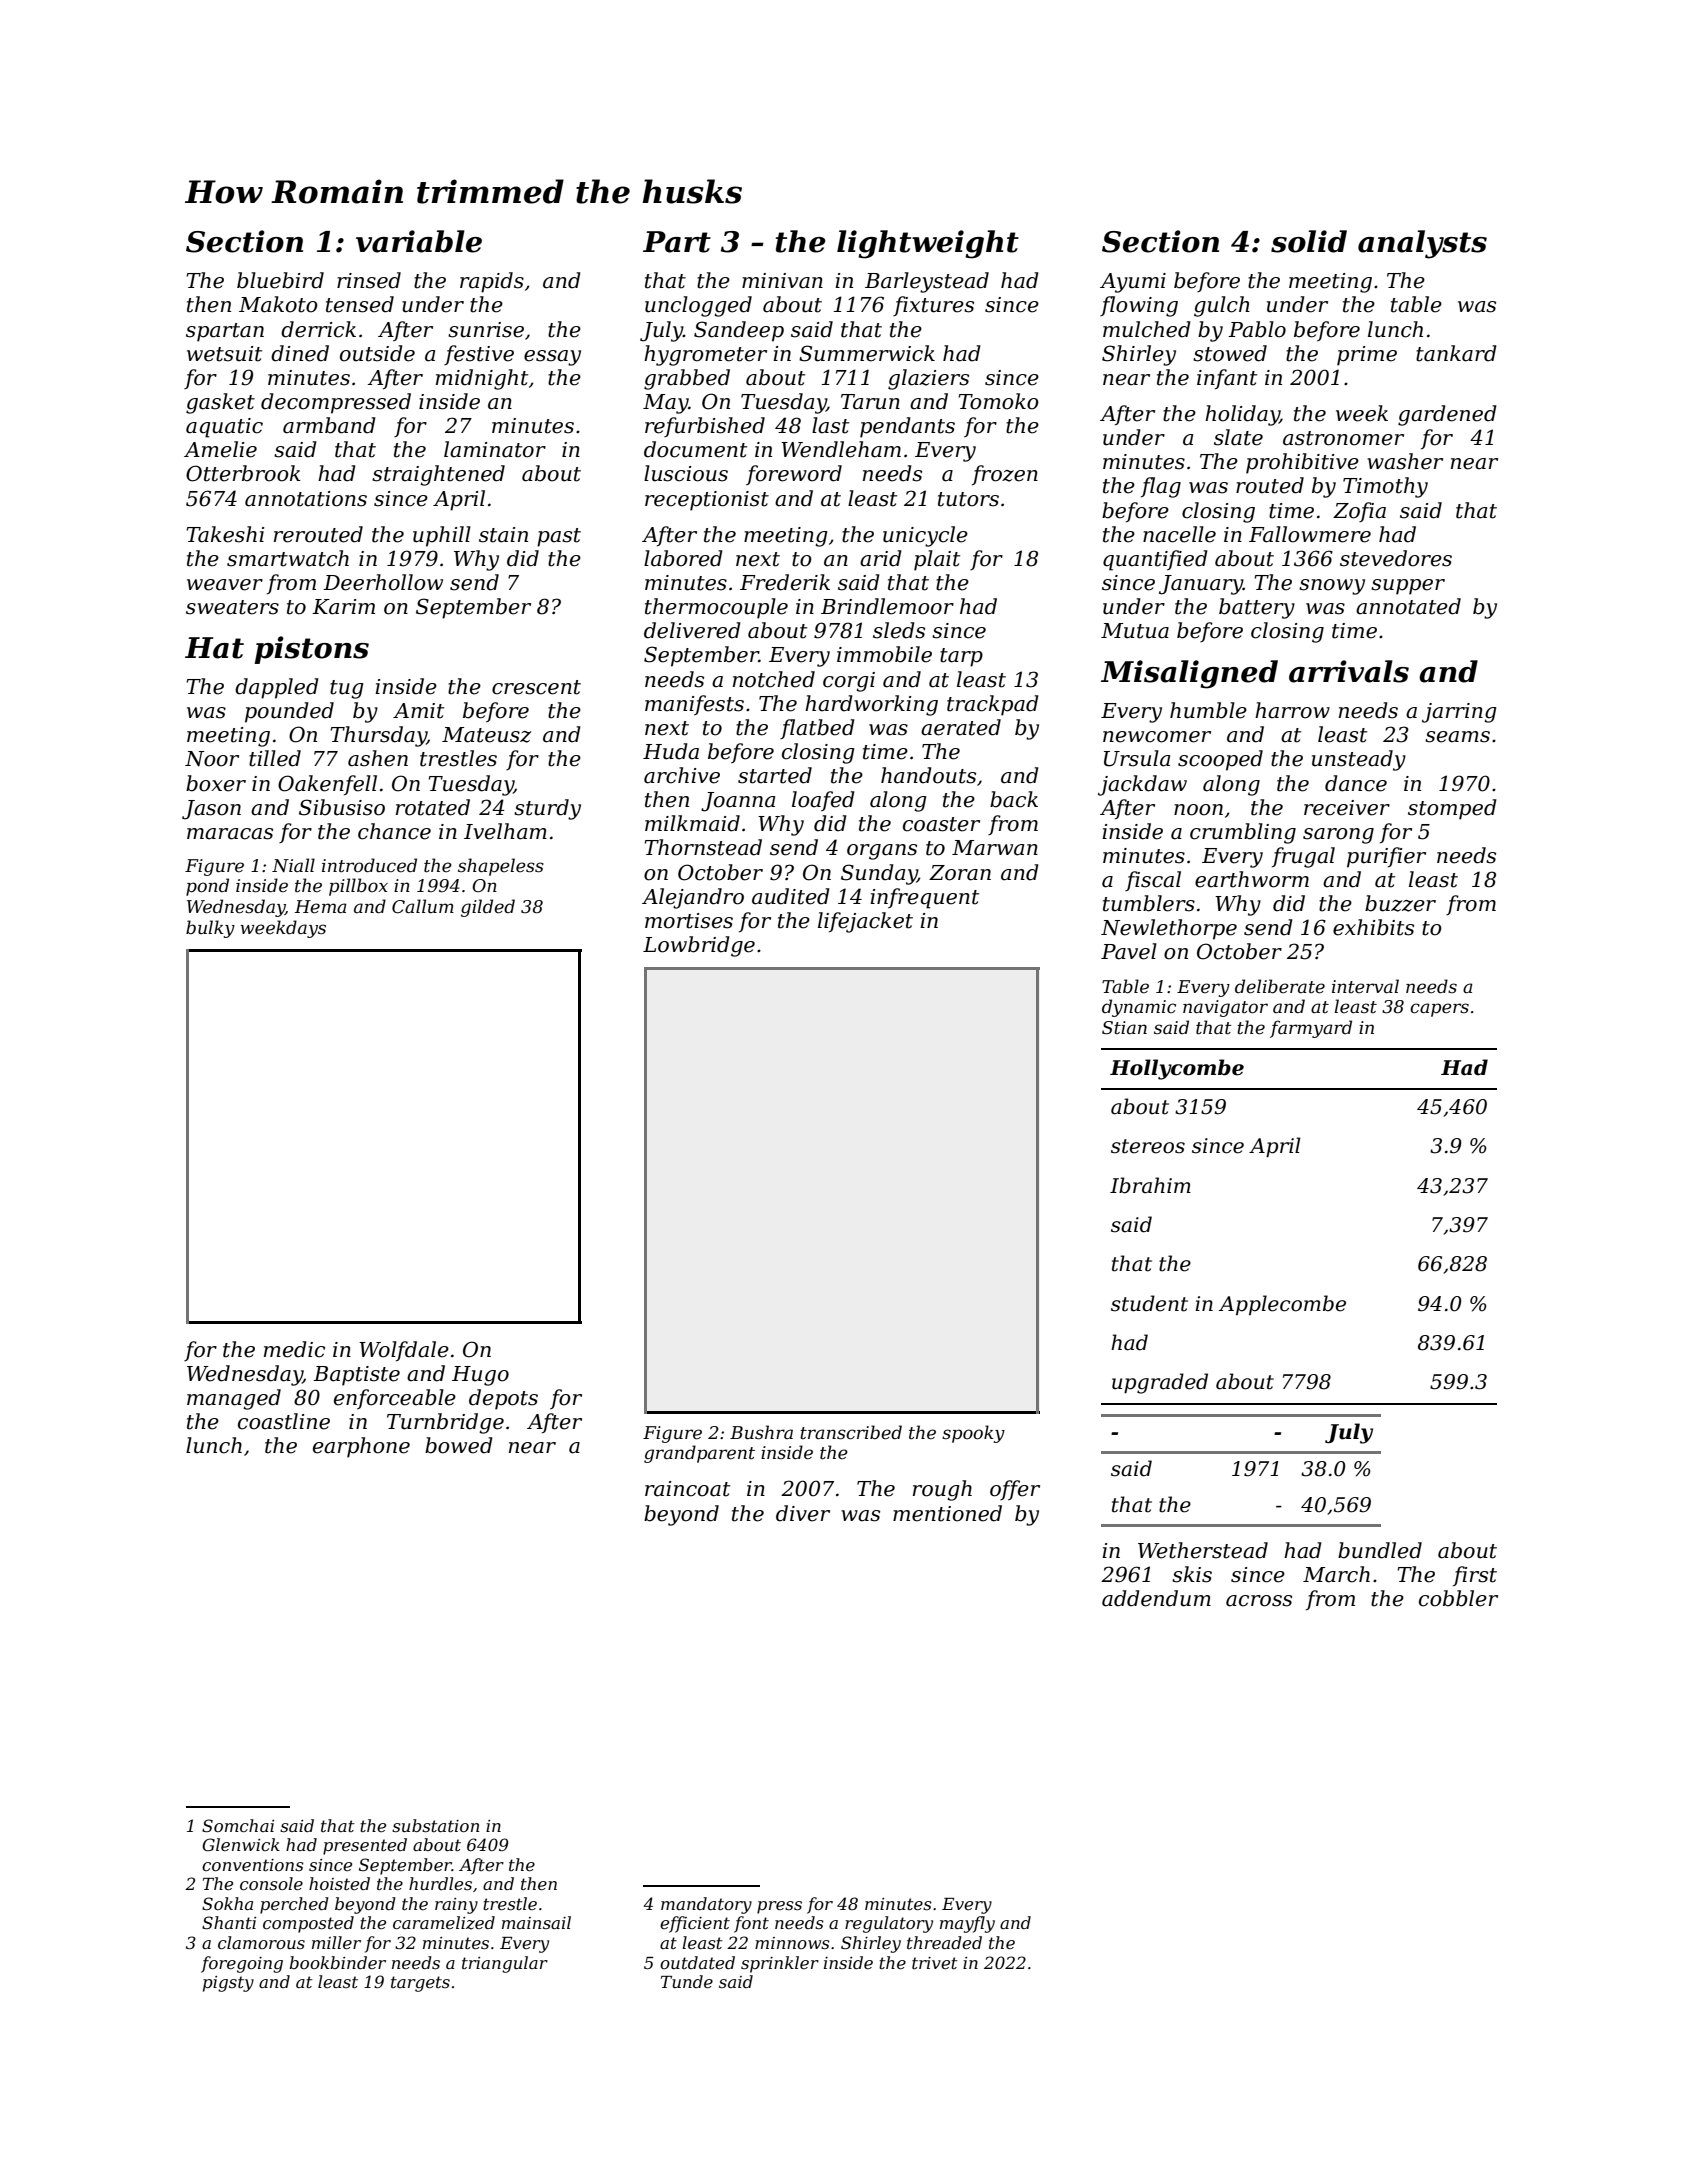 The height and width of the screenshot is (2178, 1683). What do you see at coordinates (383, 582) in the screenshot?
I see `Deerhollow` at bounding box center [383, 582].
